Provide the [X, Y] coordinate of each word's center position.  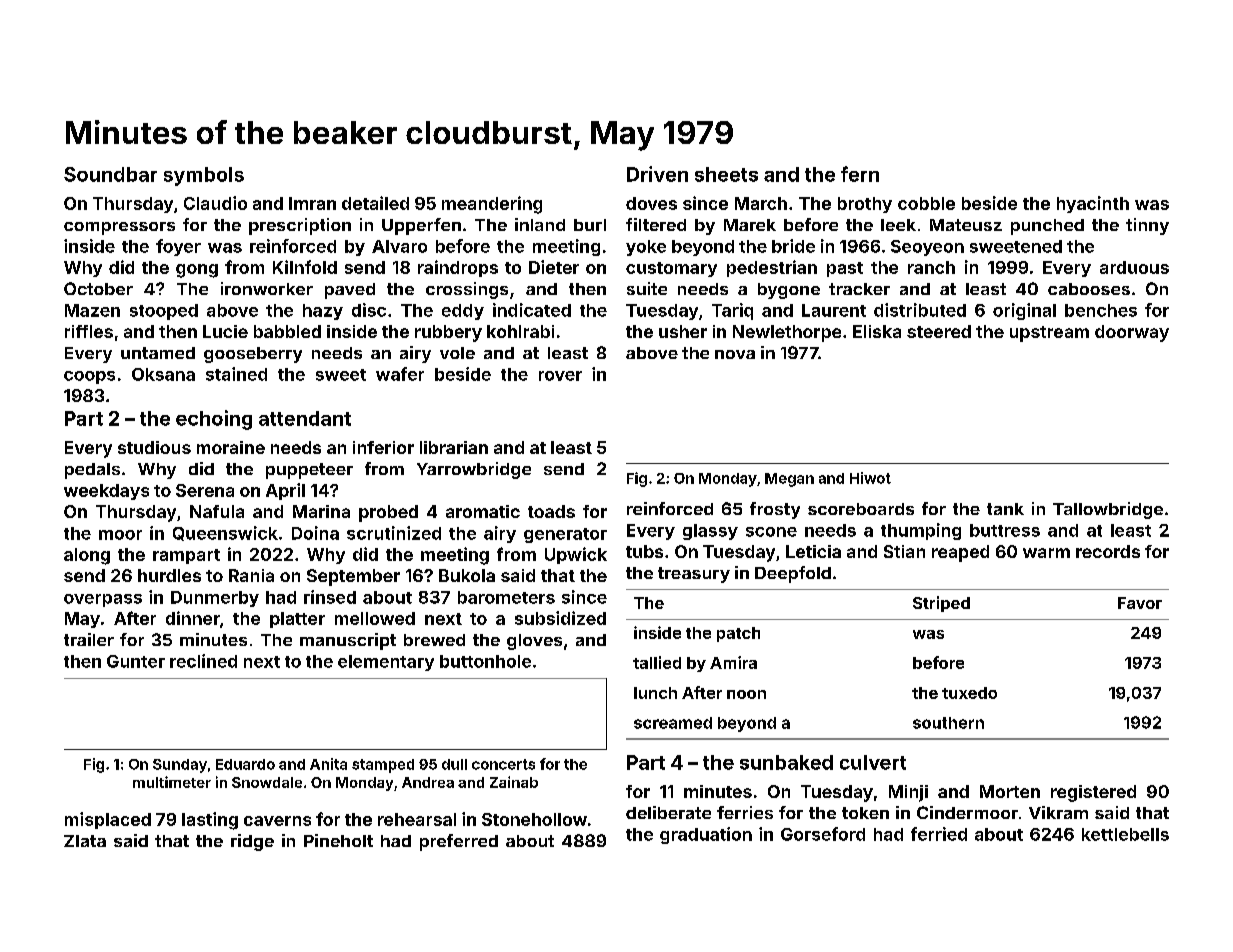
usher [683, 331]
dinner [193, 618]
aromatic [483, 511]
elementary [386, 663]
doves [651, 203]
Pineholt [338, 840]
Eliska [877, 331]
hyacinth [1093, 204]
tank [1005, 509]
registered [1093, 793]
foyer [178, 247]
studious [154, 447]
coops [89, 377]
